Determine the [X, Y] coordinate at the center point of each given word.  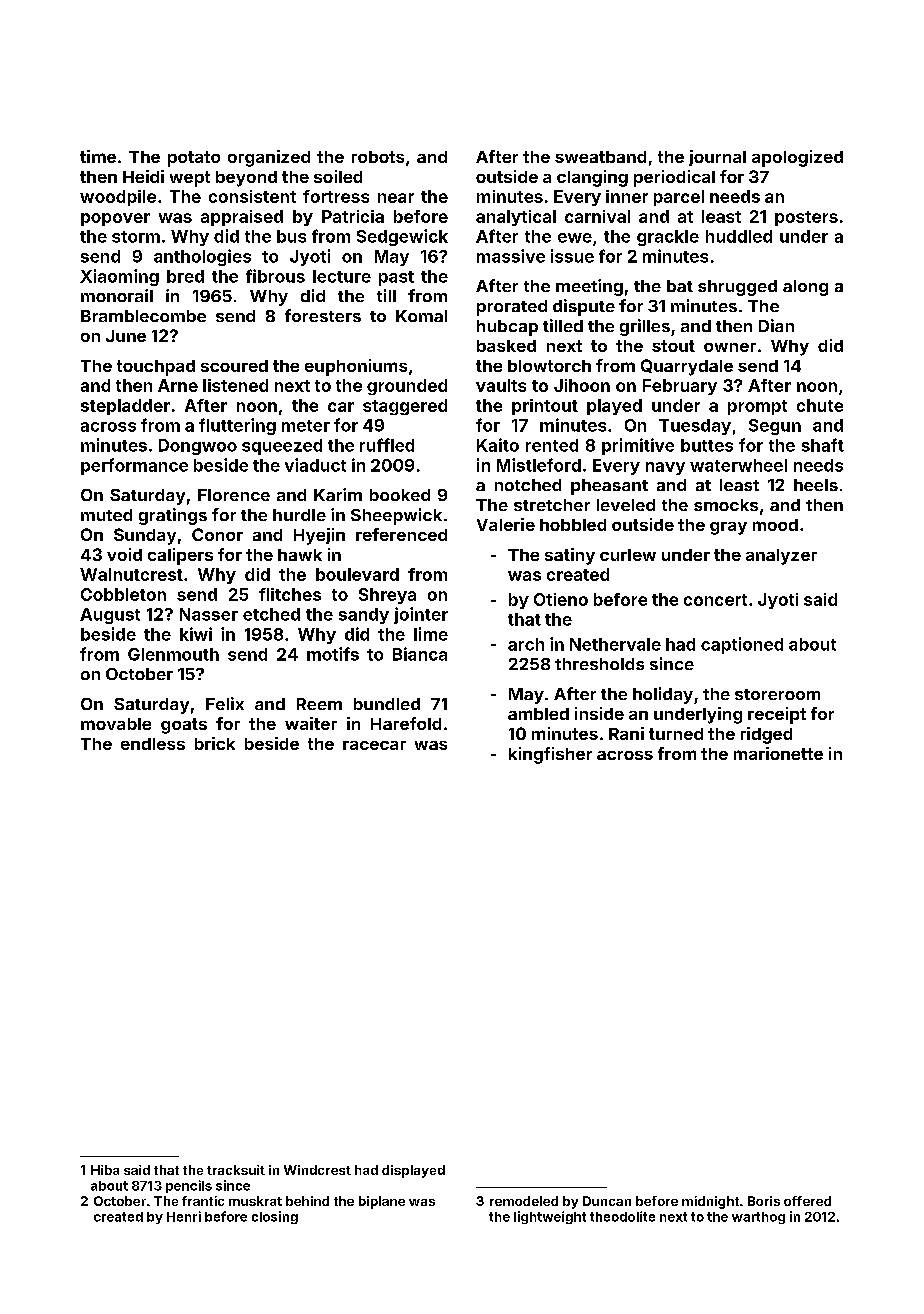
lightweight [550, 1217]
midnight [710, 1202]
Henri [184, 1216]
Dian [776, 325]
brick [215, 743]
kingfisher [550, 755]
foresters [323, 315]
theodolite [622, 1216]
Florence [234, 495]
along [805, 288]
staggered [405, 407]
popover [115, 219]
